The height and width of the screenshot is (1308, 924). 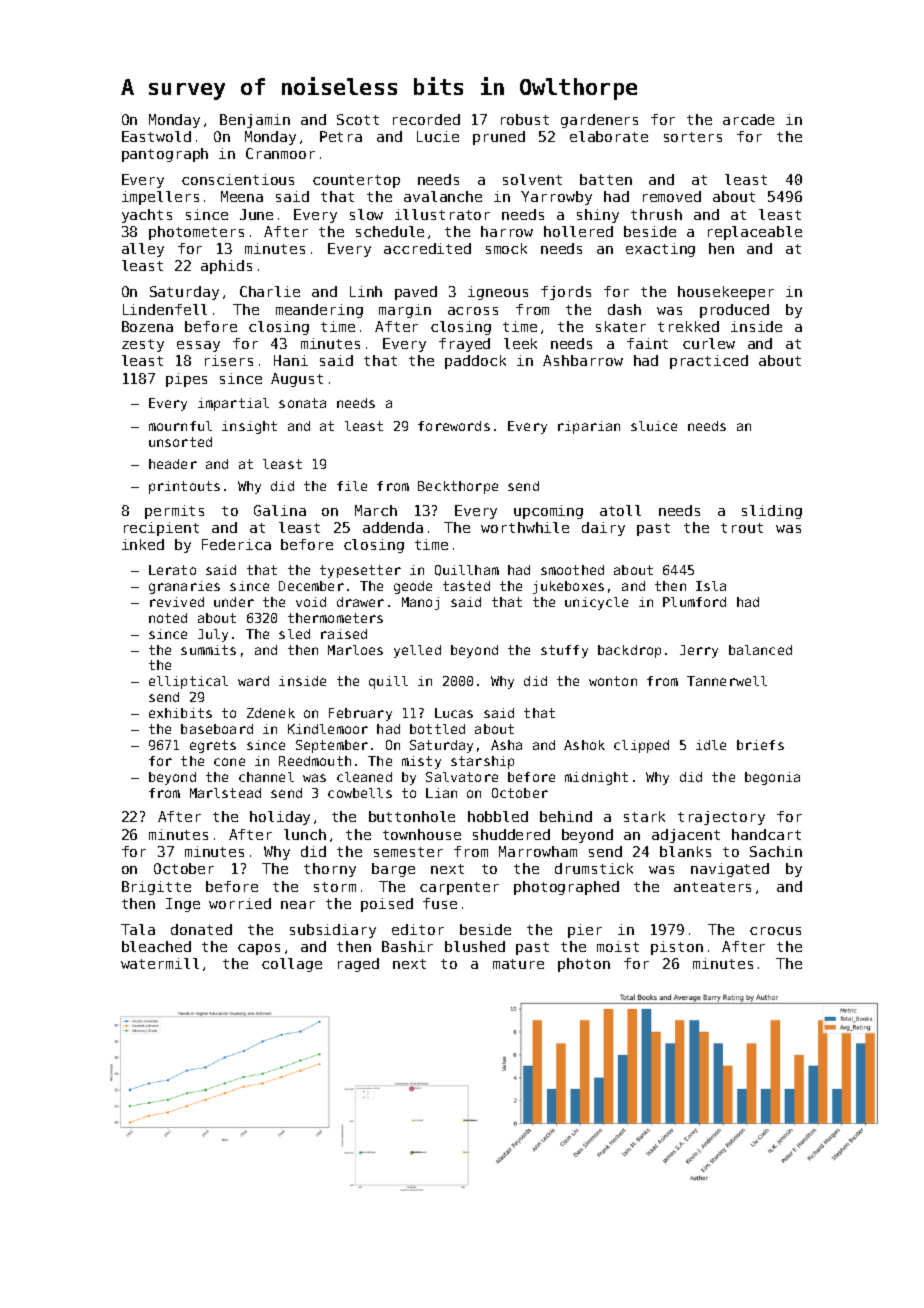 What do you see at coordinates (255, 121) in the screenshot?
I see `Benjamin` at bounding box center [255, 121].
